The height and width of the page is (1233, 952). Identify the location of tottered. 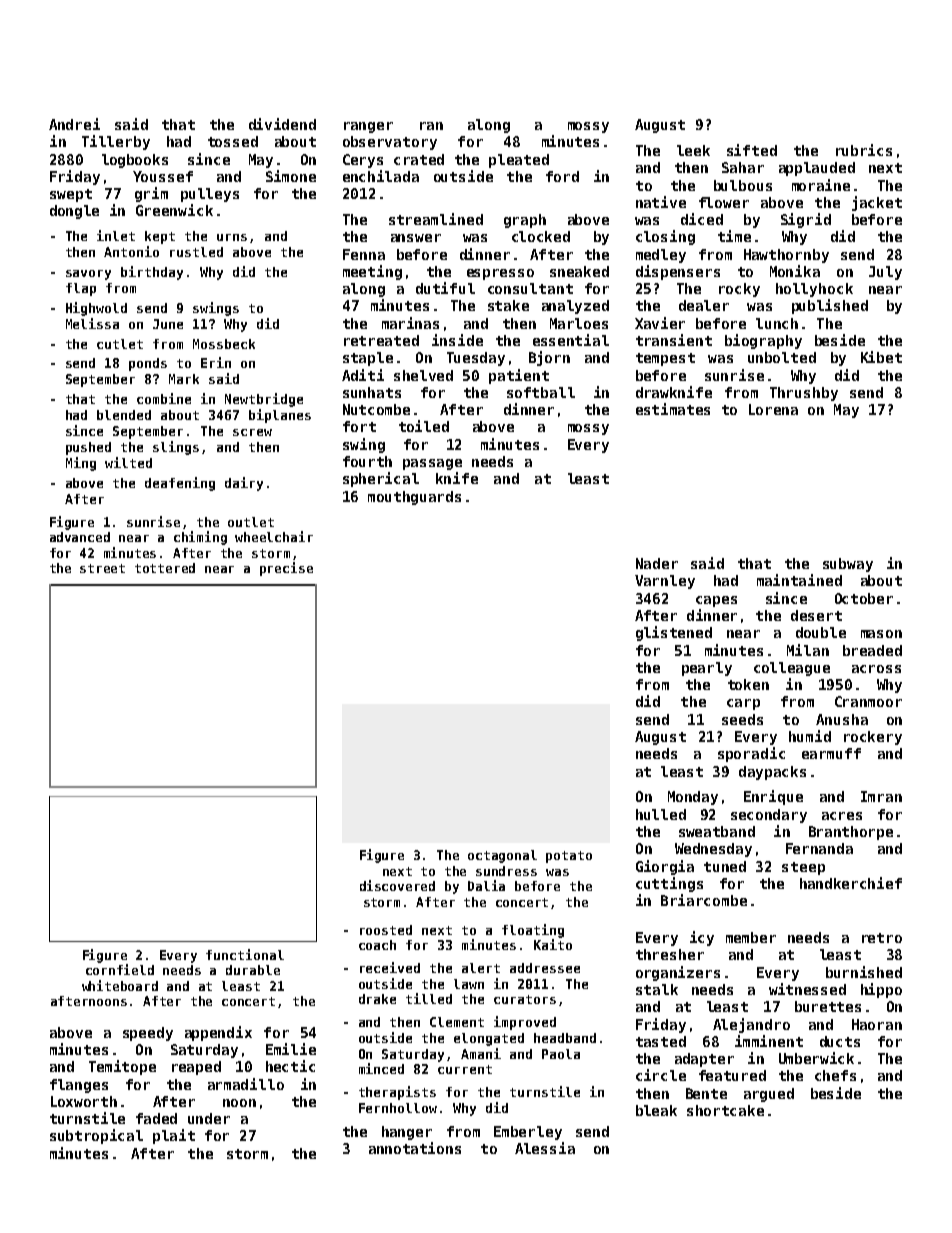
(165, 568).
